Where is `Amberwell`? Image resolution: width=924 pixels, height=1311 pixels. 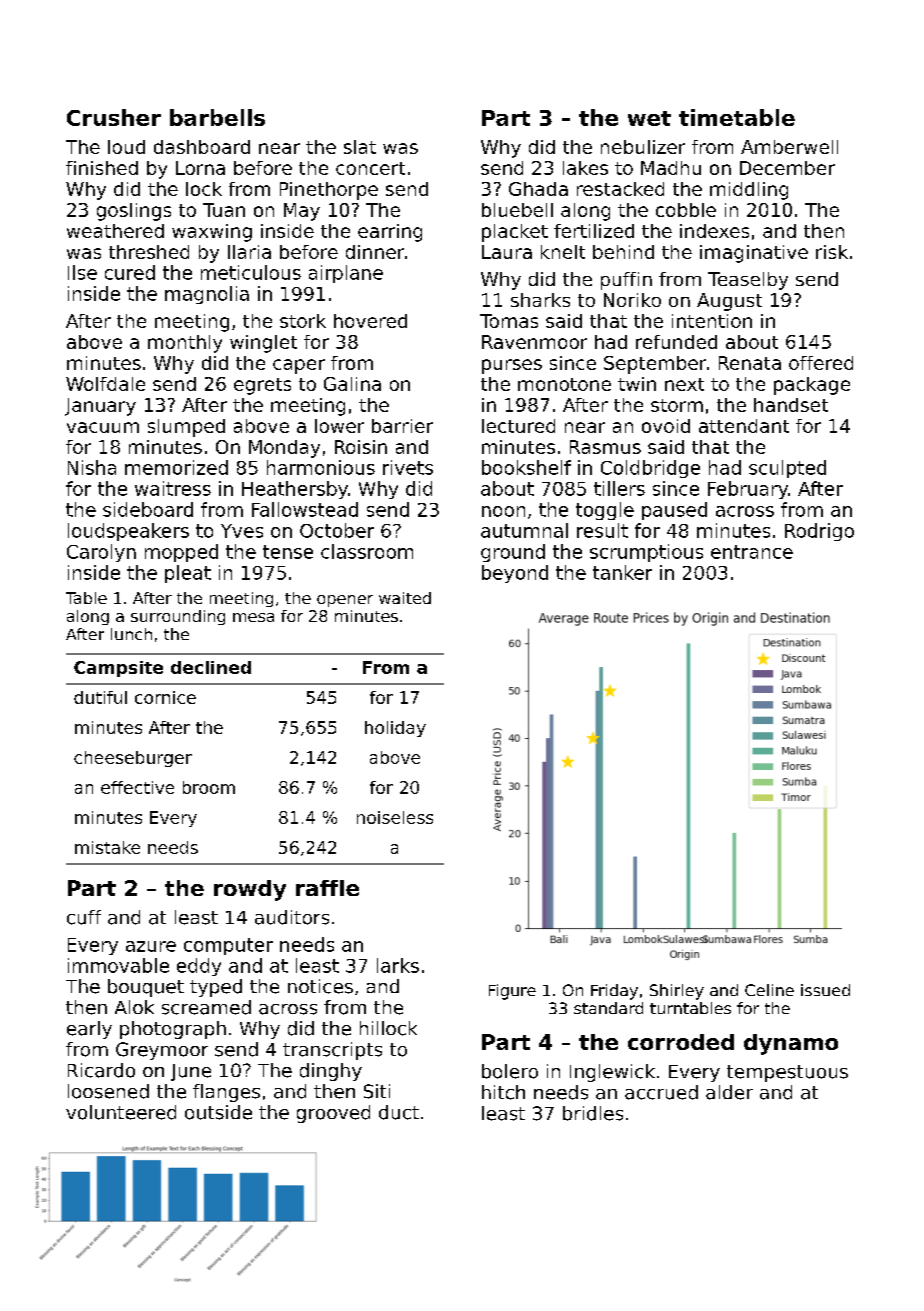
Amberwell is located at coordinates (789, 147).
